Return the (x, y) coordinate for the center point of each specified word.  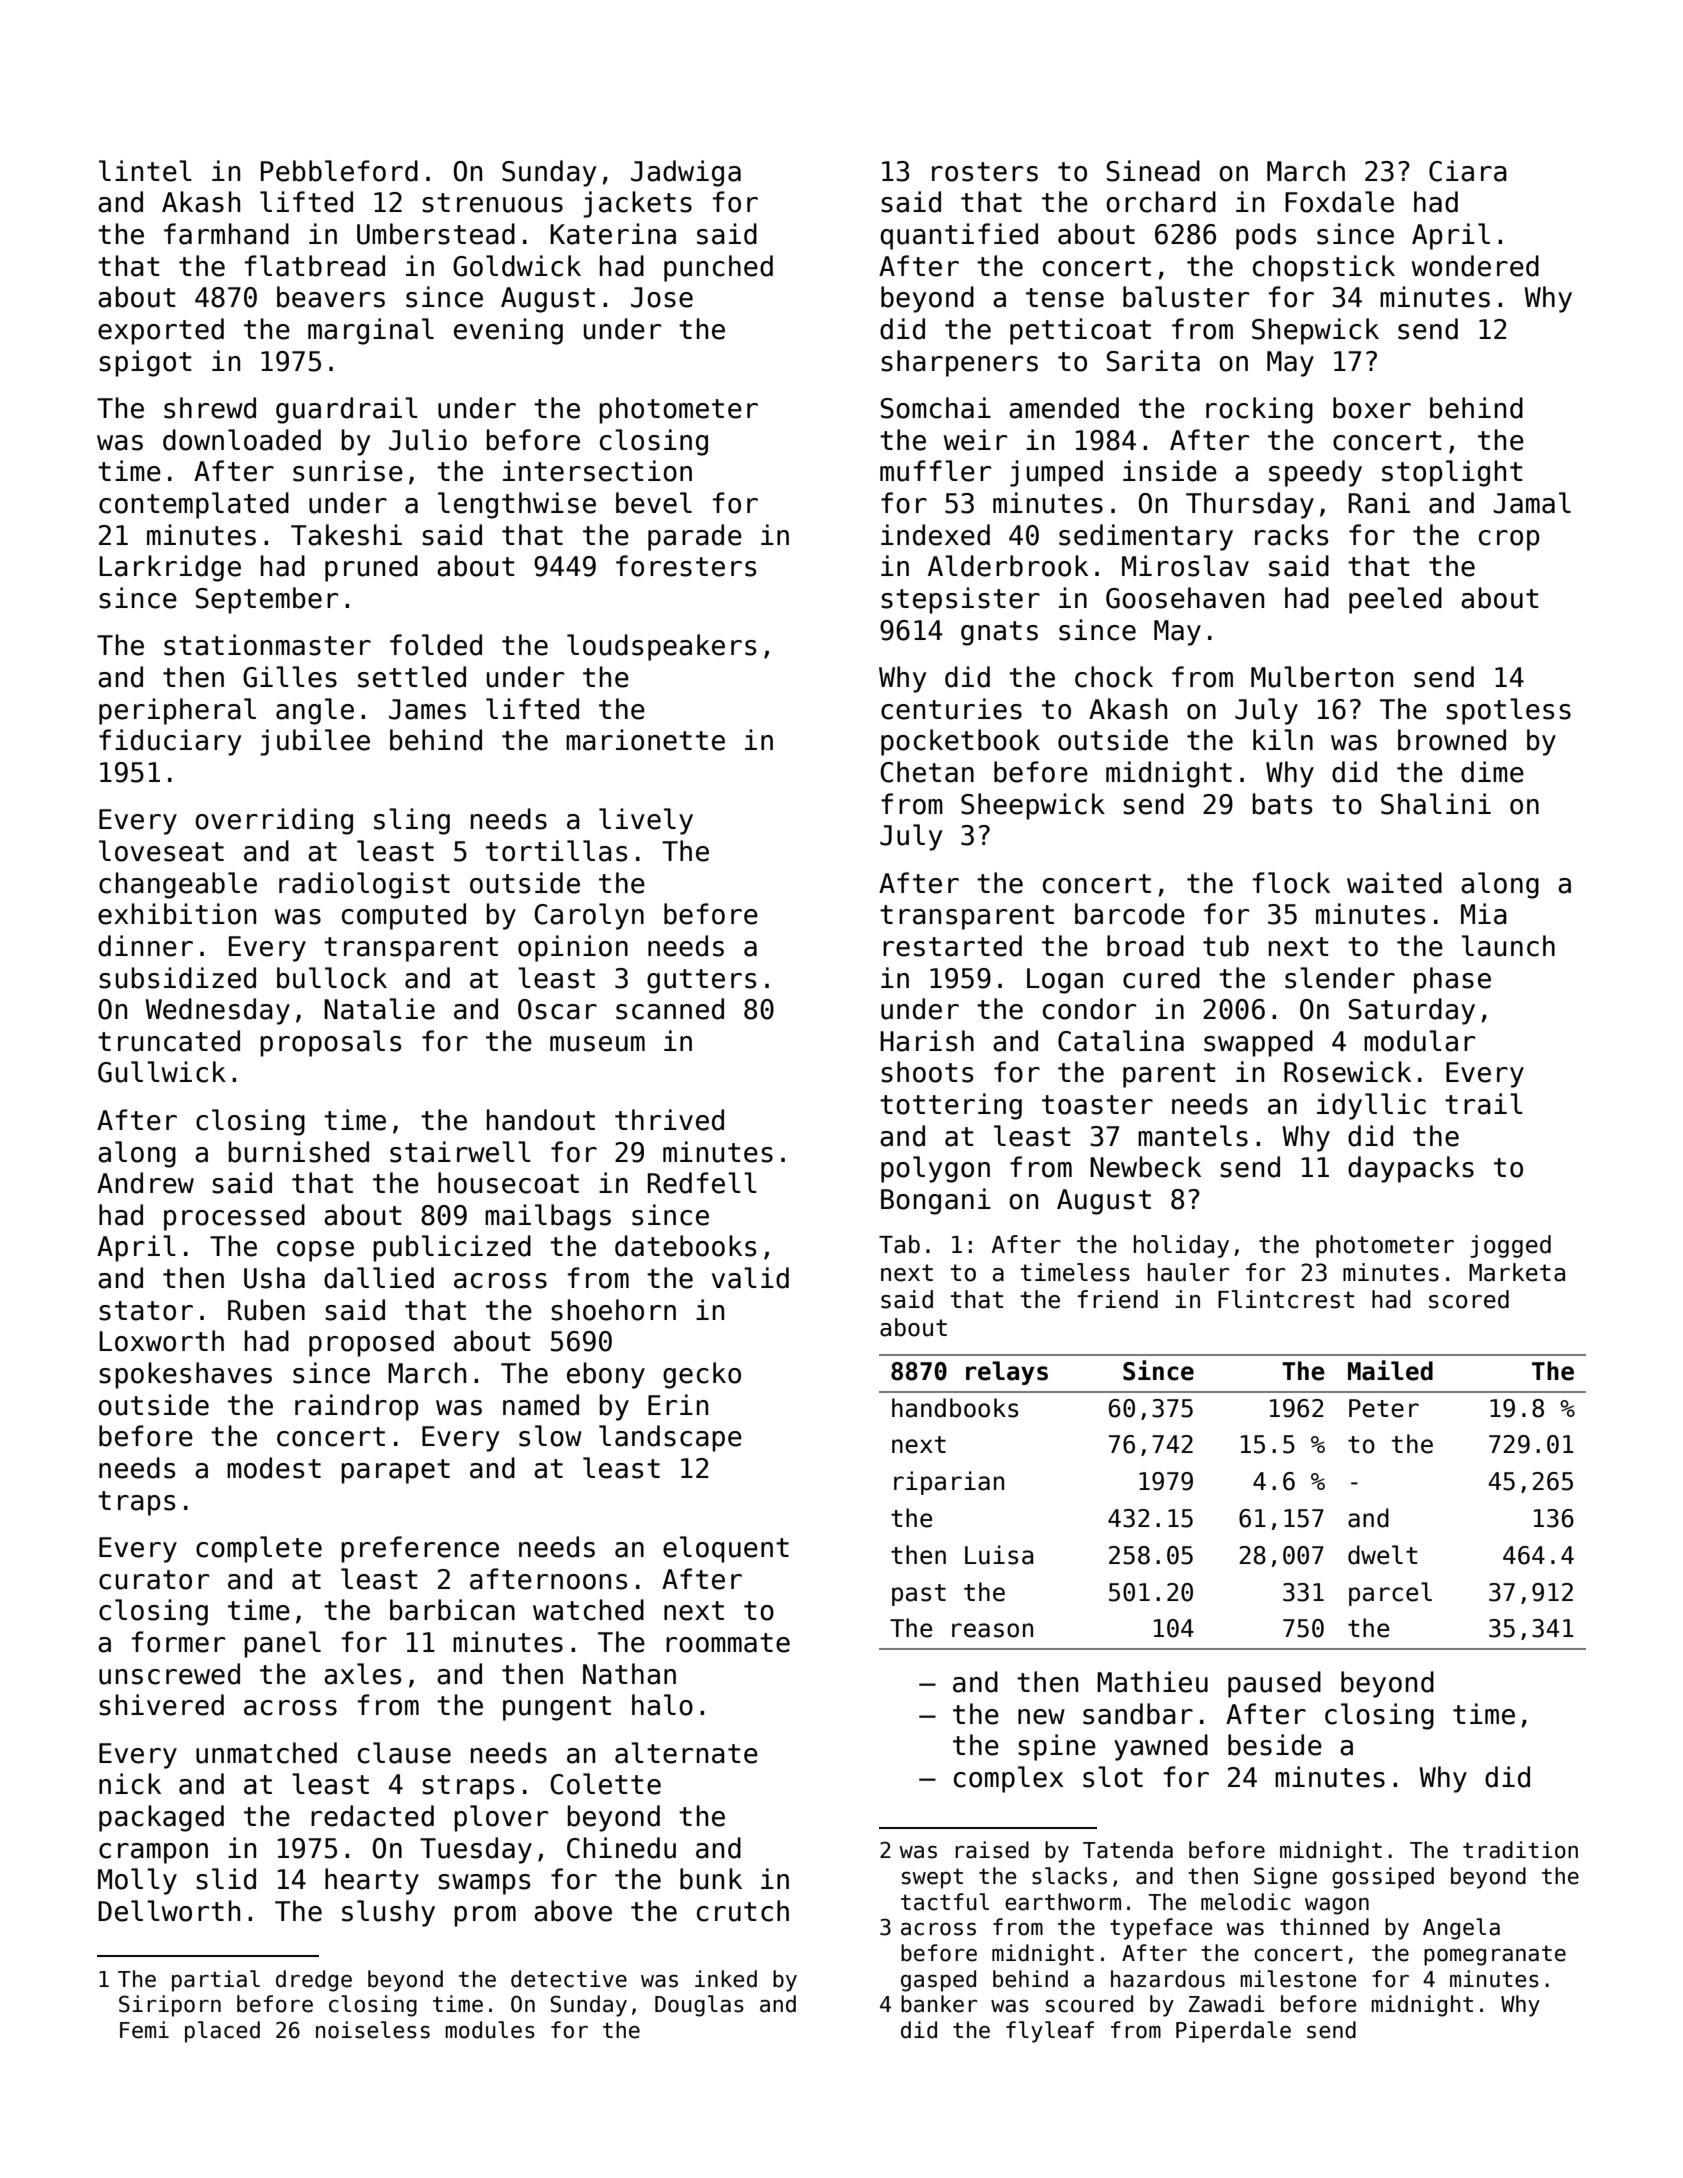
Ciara (1468, 171)
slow (550, 1436)
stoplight (1452, 473)
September (266, 600)
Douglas (699, 2006)
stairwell (460, 1152)
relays (1007, 1373)
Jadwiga (686, 173)
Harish (927, 1041)
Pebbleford (339, 171)
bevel (654, 503)
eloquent (726, 1549)
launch (1508, 946)
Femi (144, 2030)
